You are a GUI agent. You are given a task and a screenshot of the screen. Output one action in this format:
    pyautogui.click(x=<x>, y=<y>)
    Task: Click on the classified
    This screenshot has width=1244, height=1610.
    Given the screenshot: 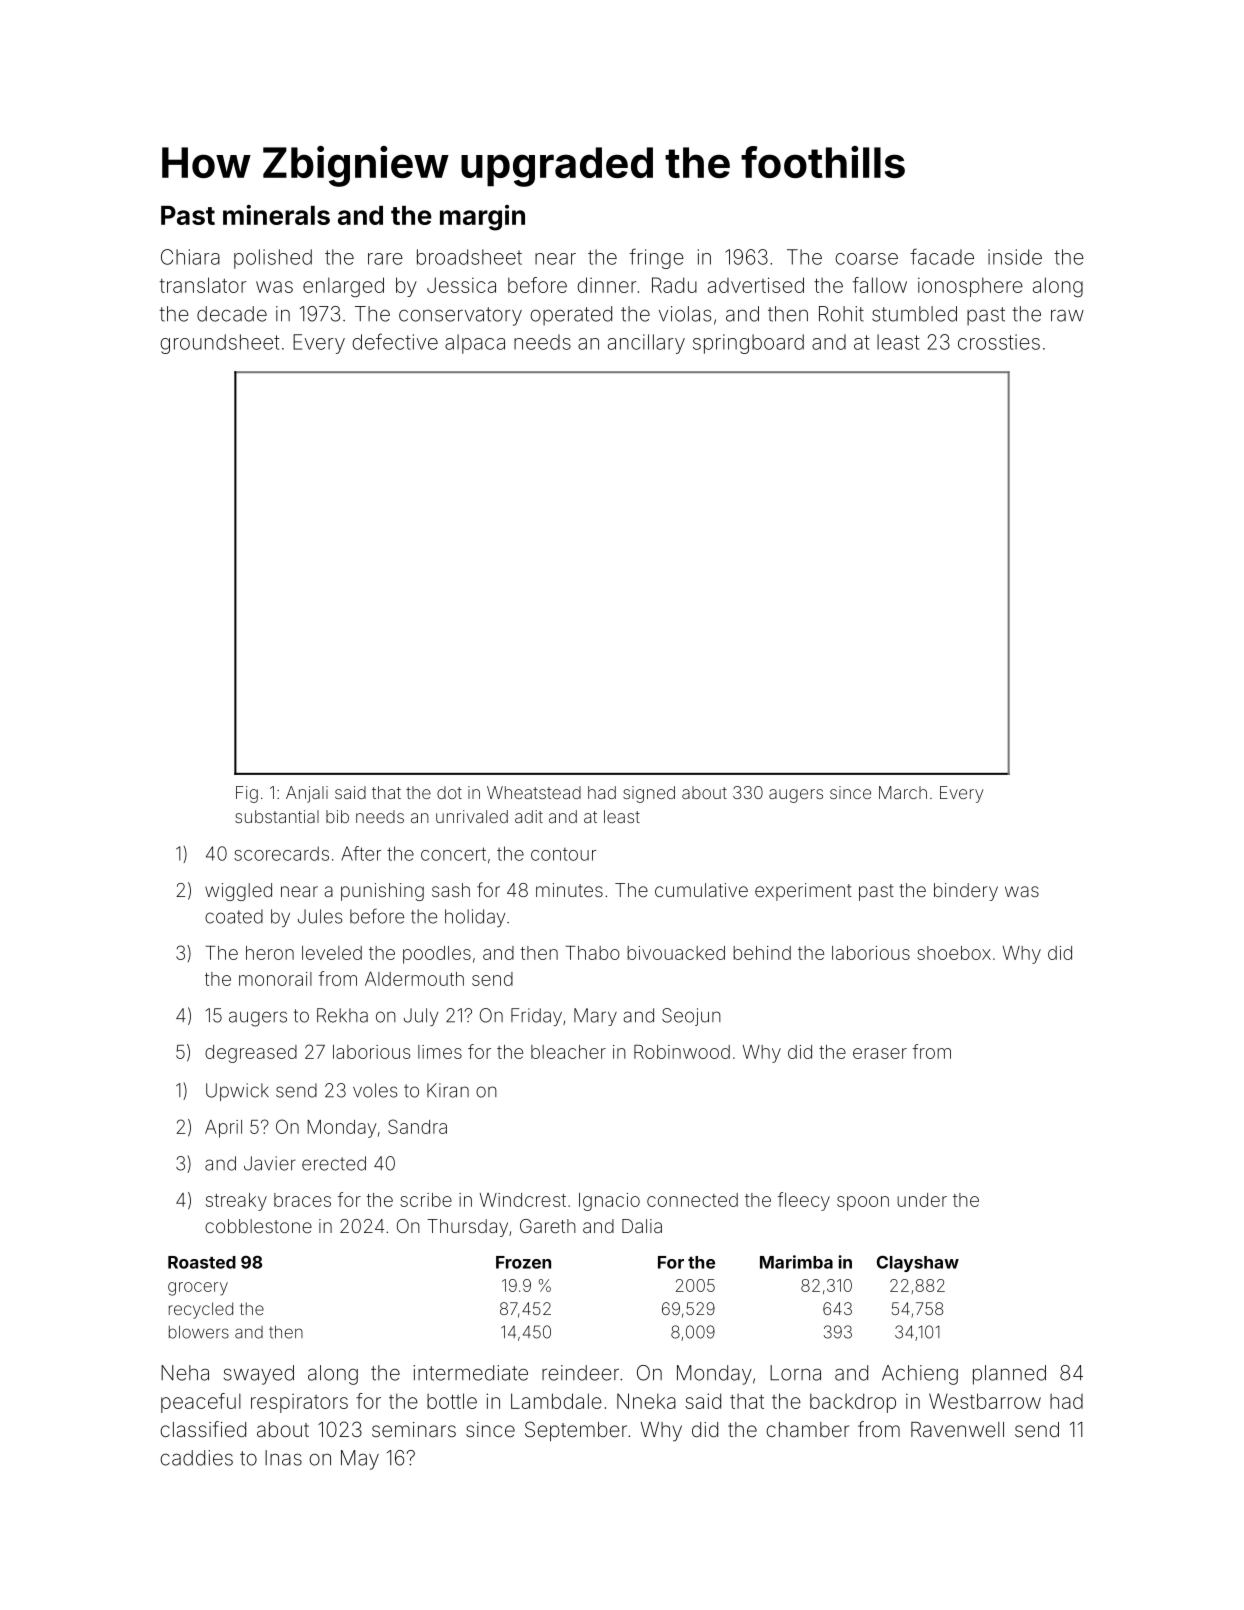 What is the action you would take?
    pyautogui.click(x=203, y=1429)
